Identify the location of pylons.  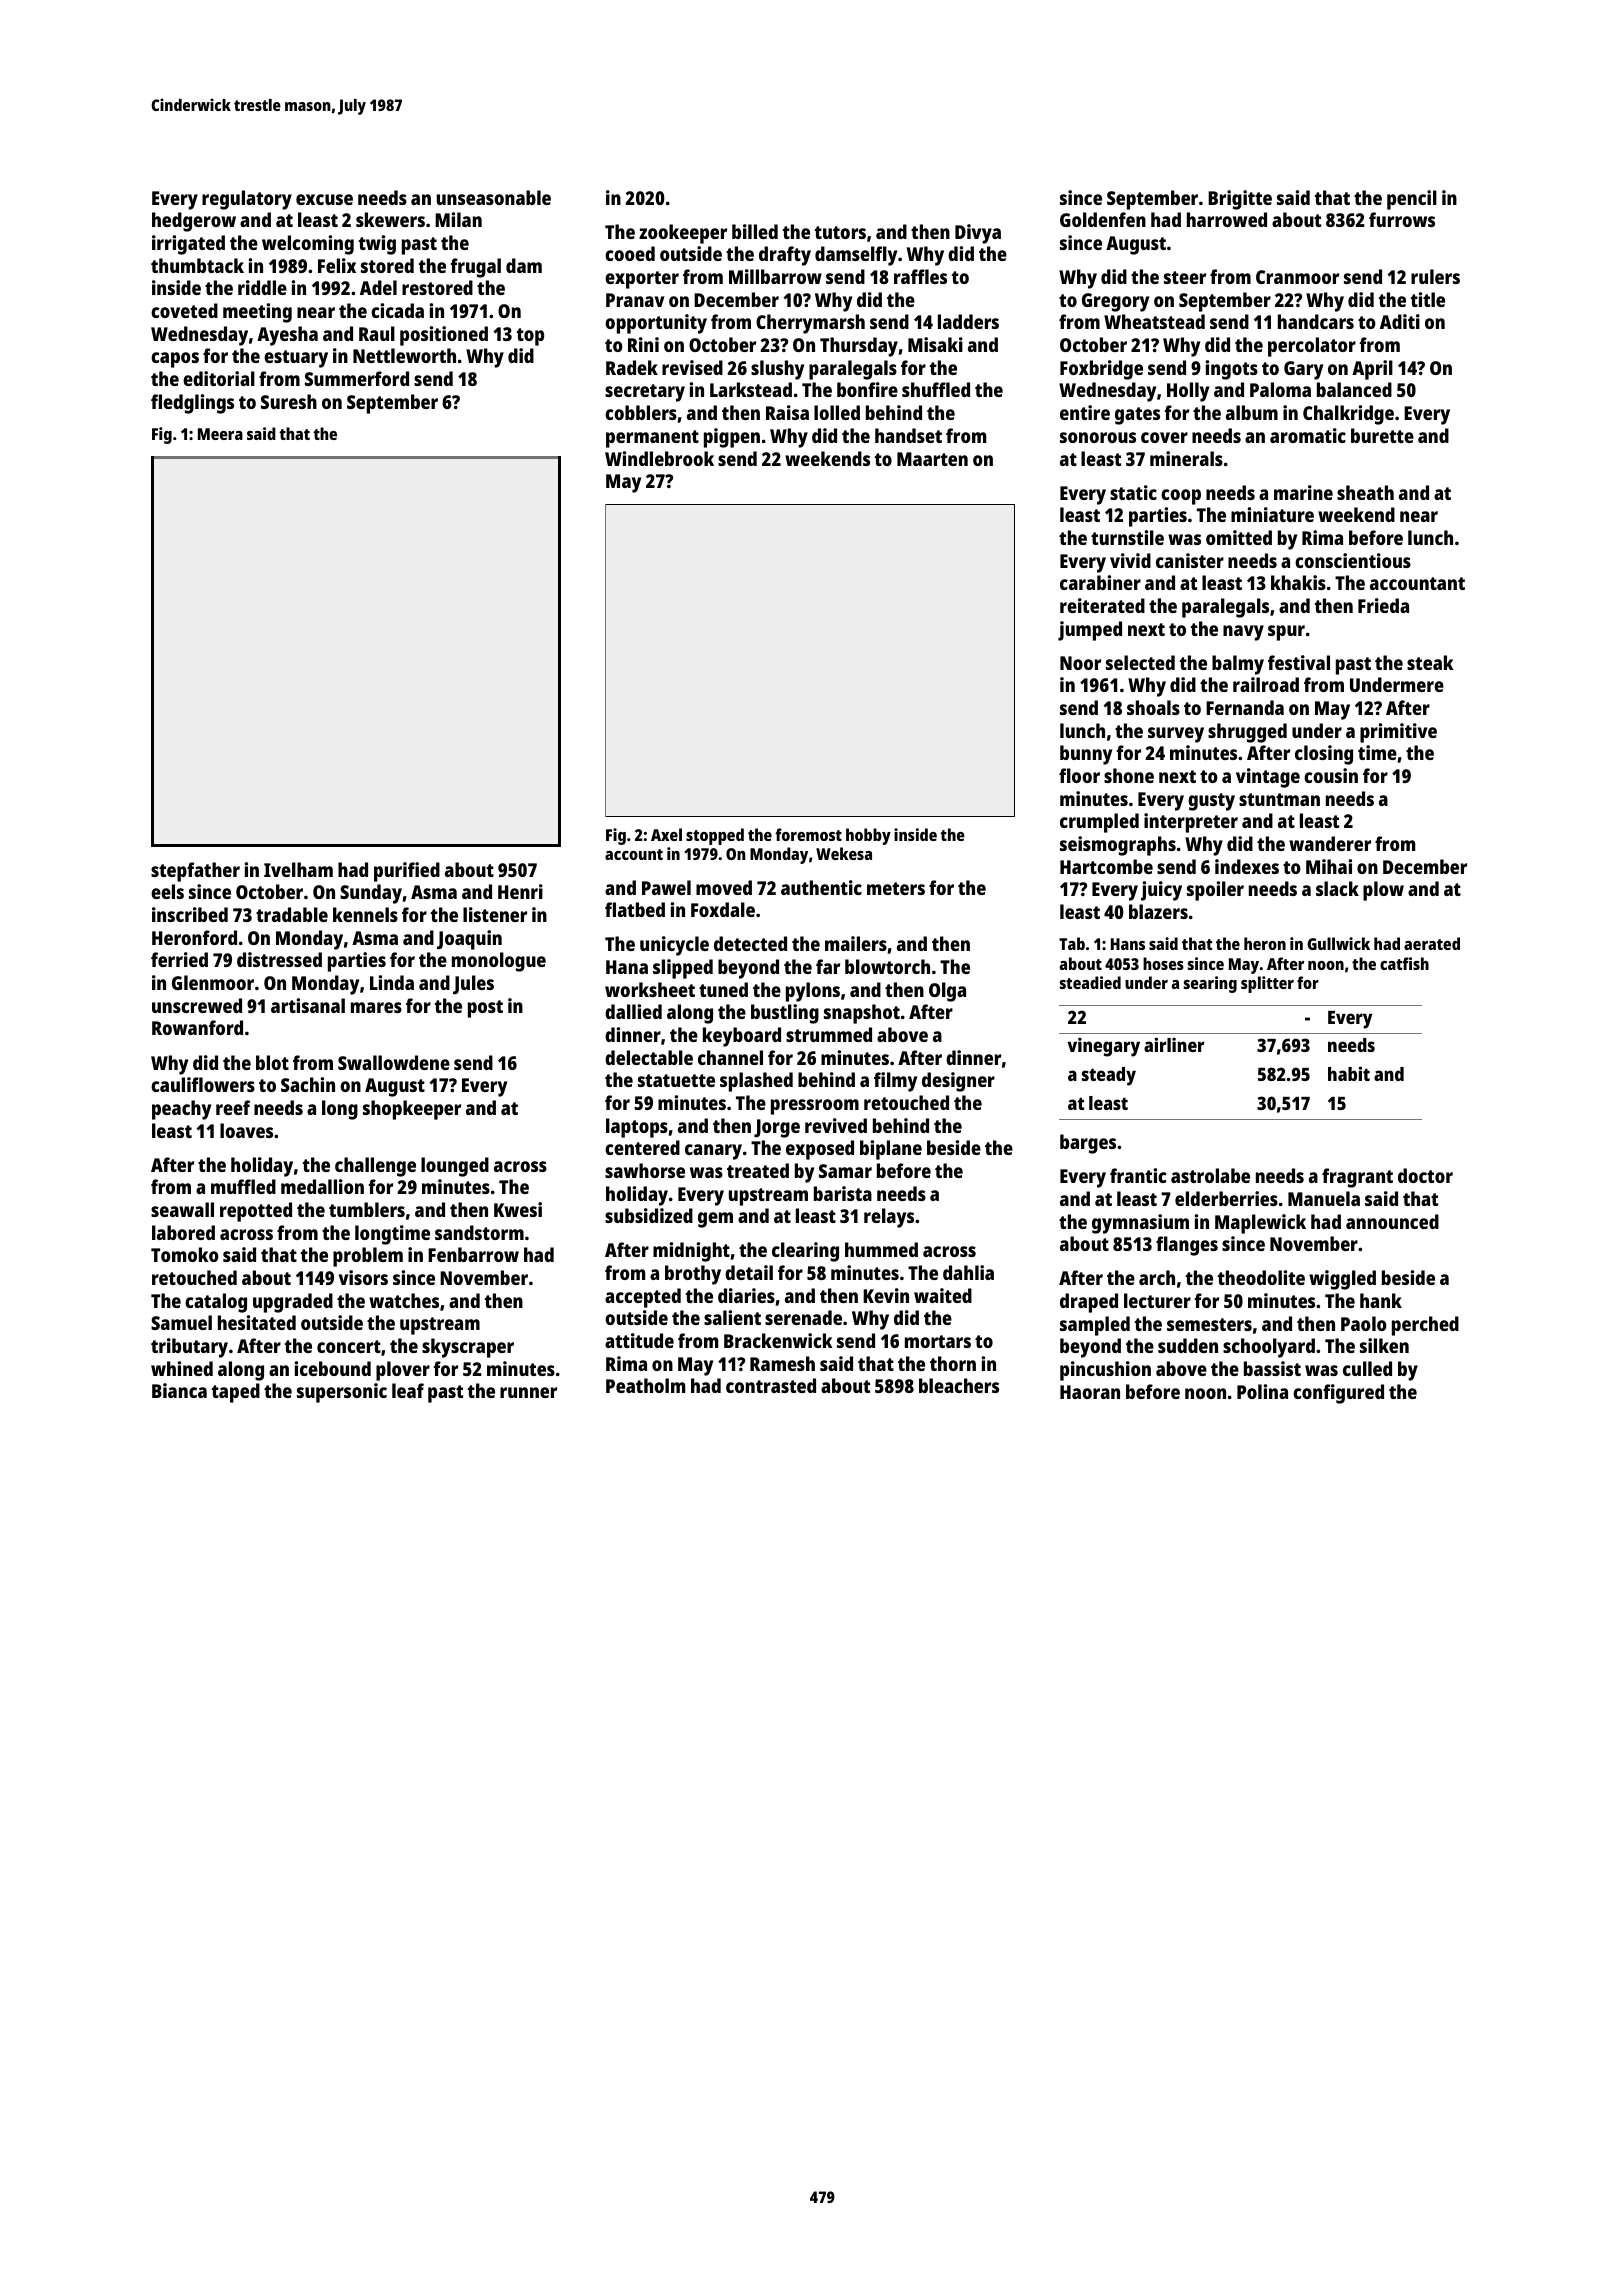
(813, 992).
